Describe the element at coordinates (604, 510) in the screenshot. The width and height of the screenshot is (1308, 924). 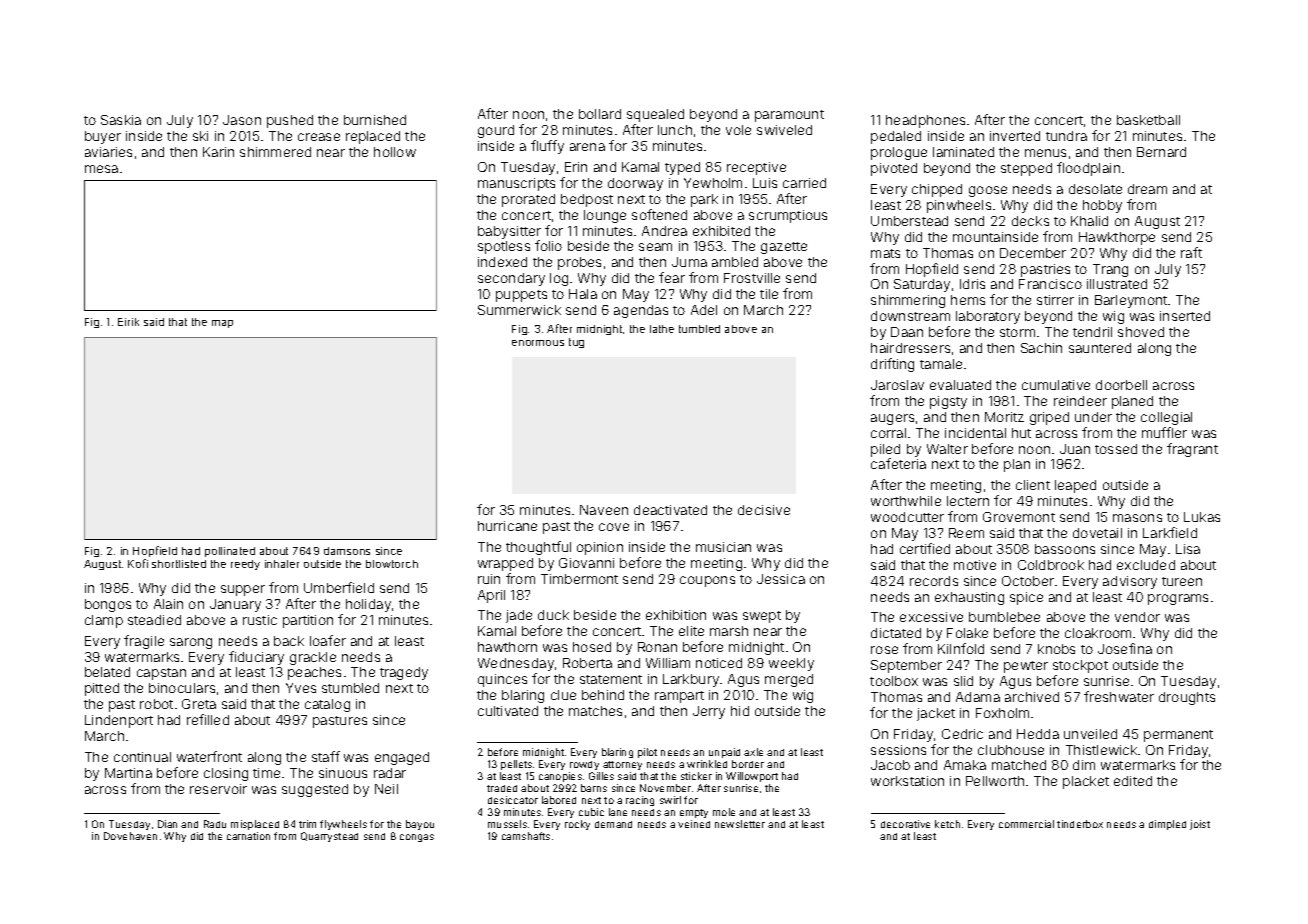
I see `Naveen` at that location.
